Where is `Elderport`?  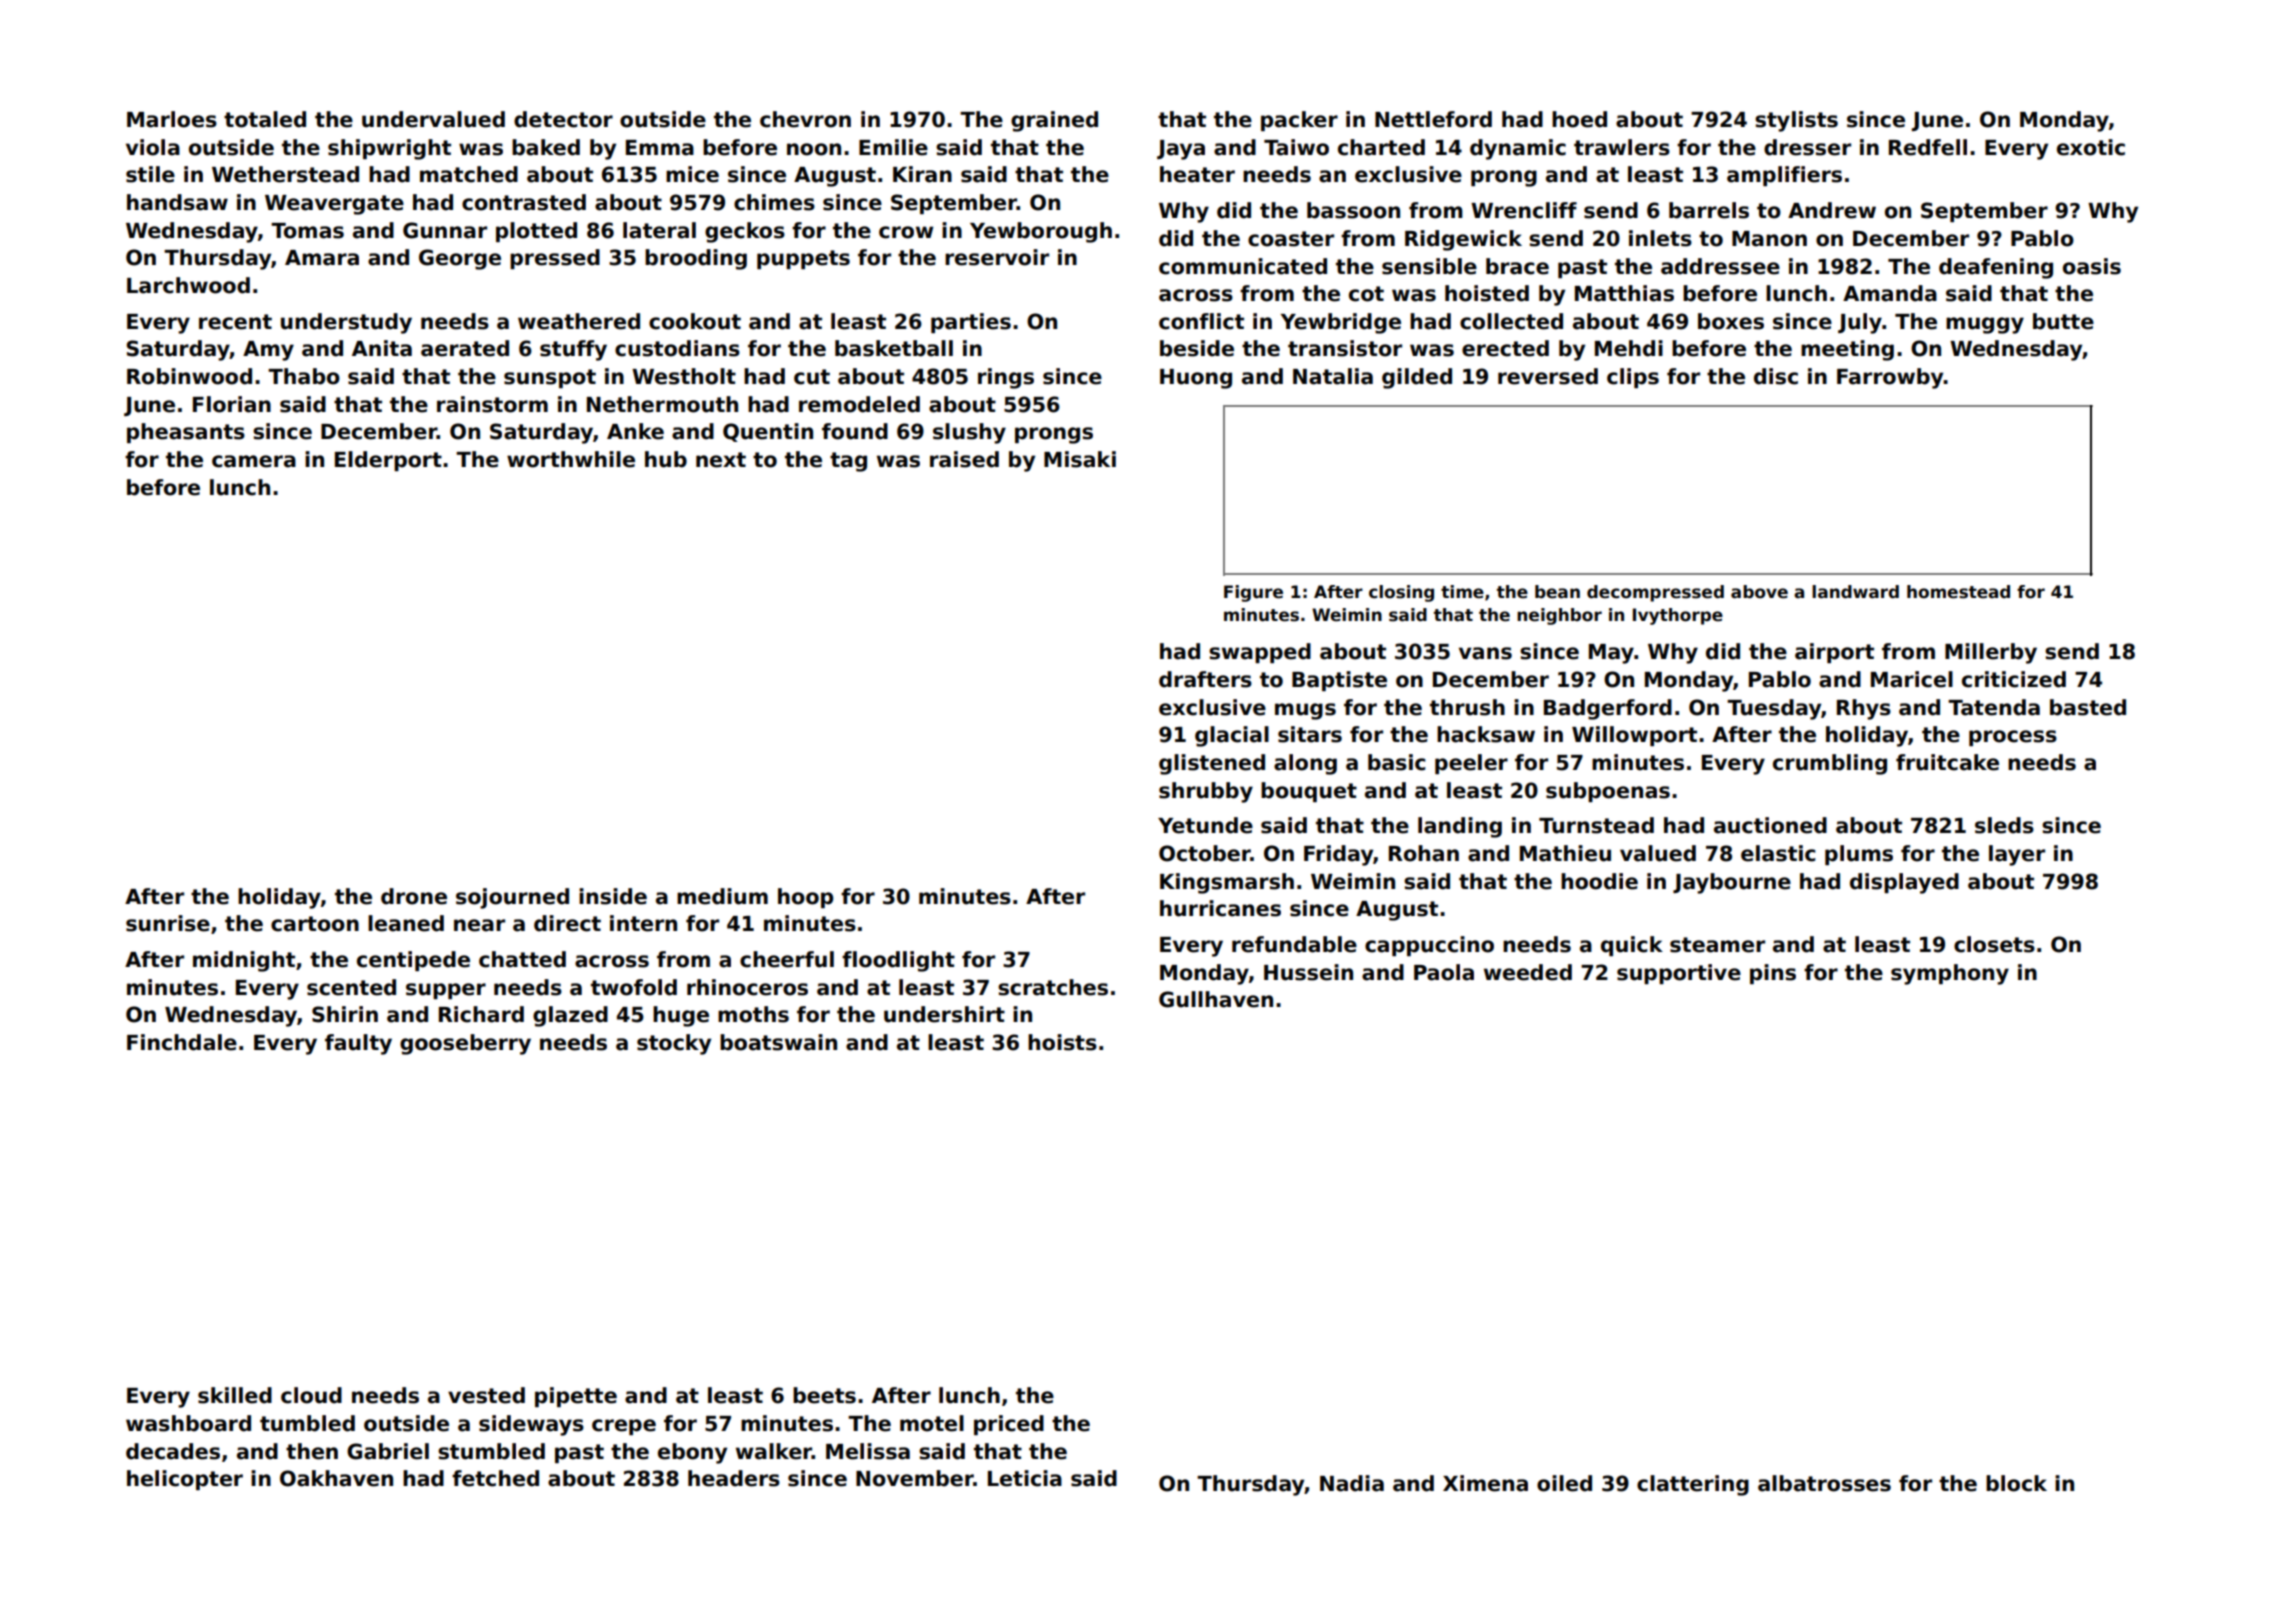
Elderport is located at coordinates (388, 461).
